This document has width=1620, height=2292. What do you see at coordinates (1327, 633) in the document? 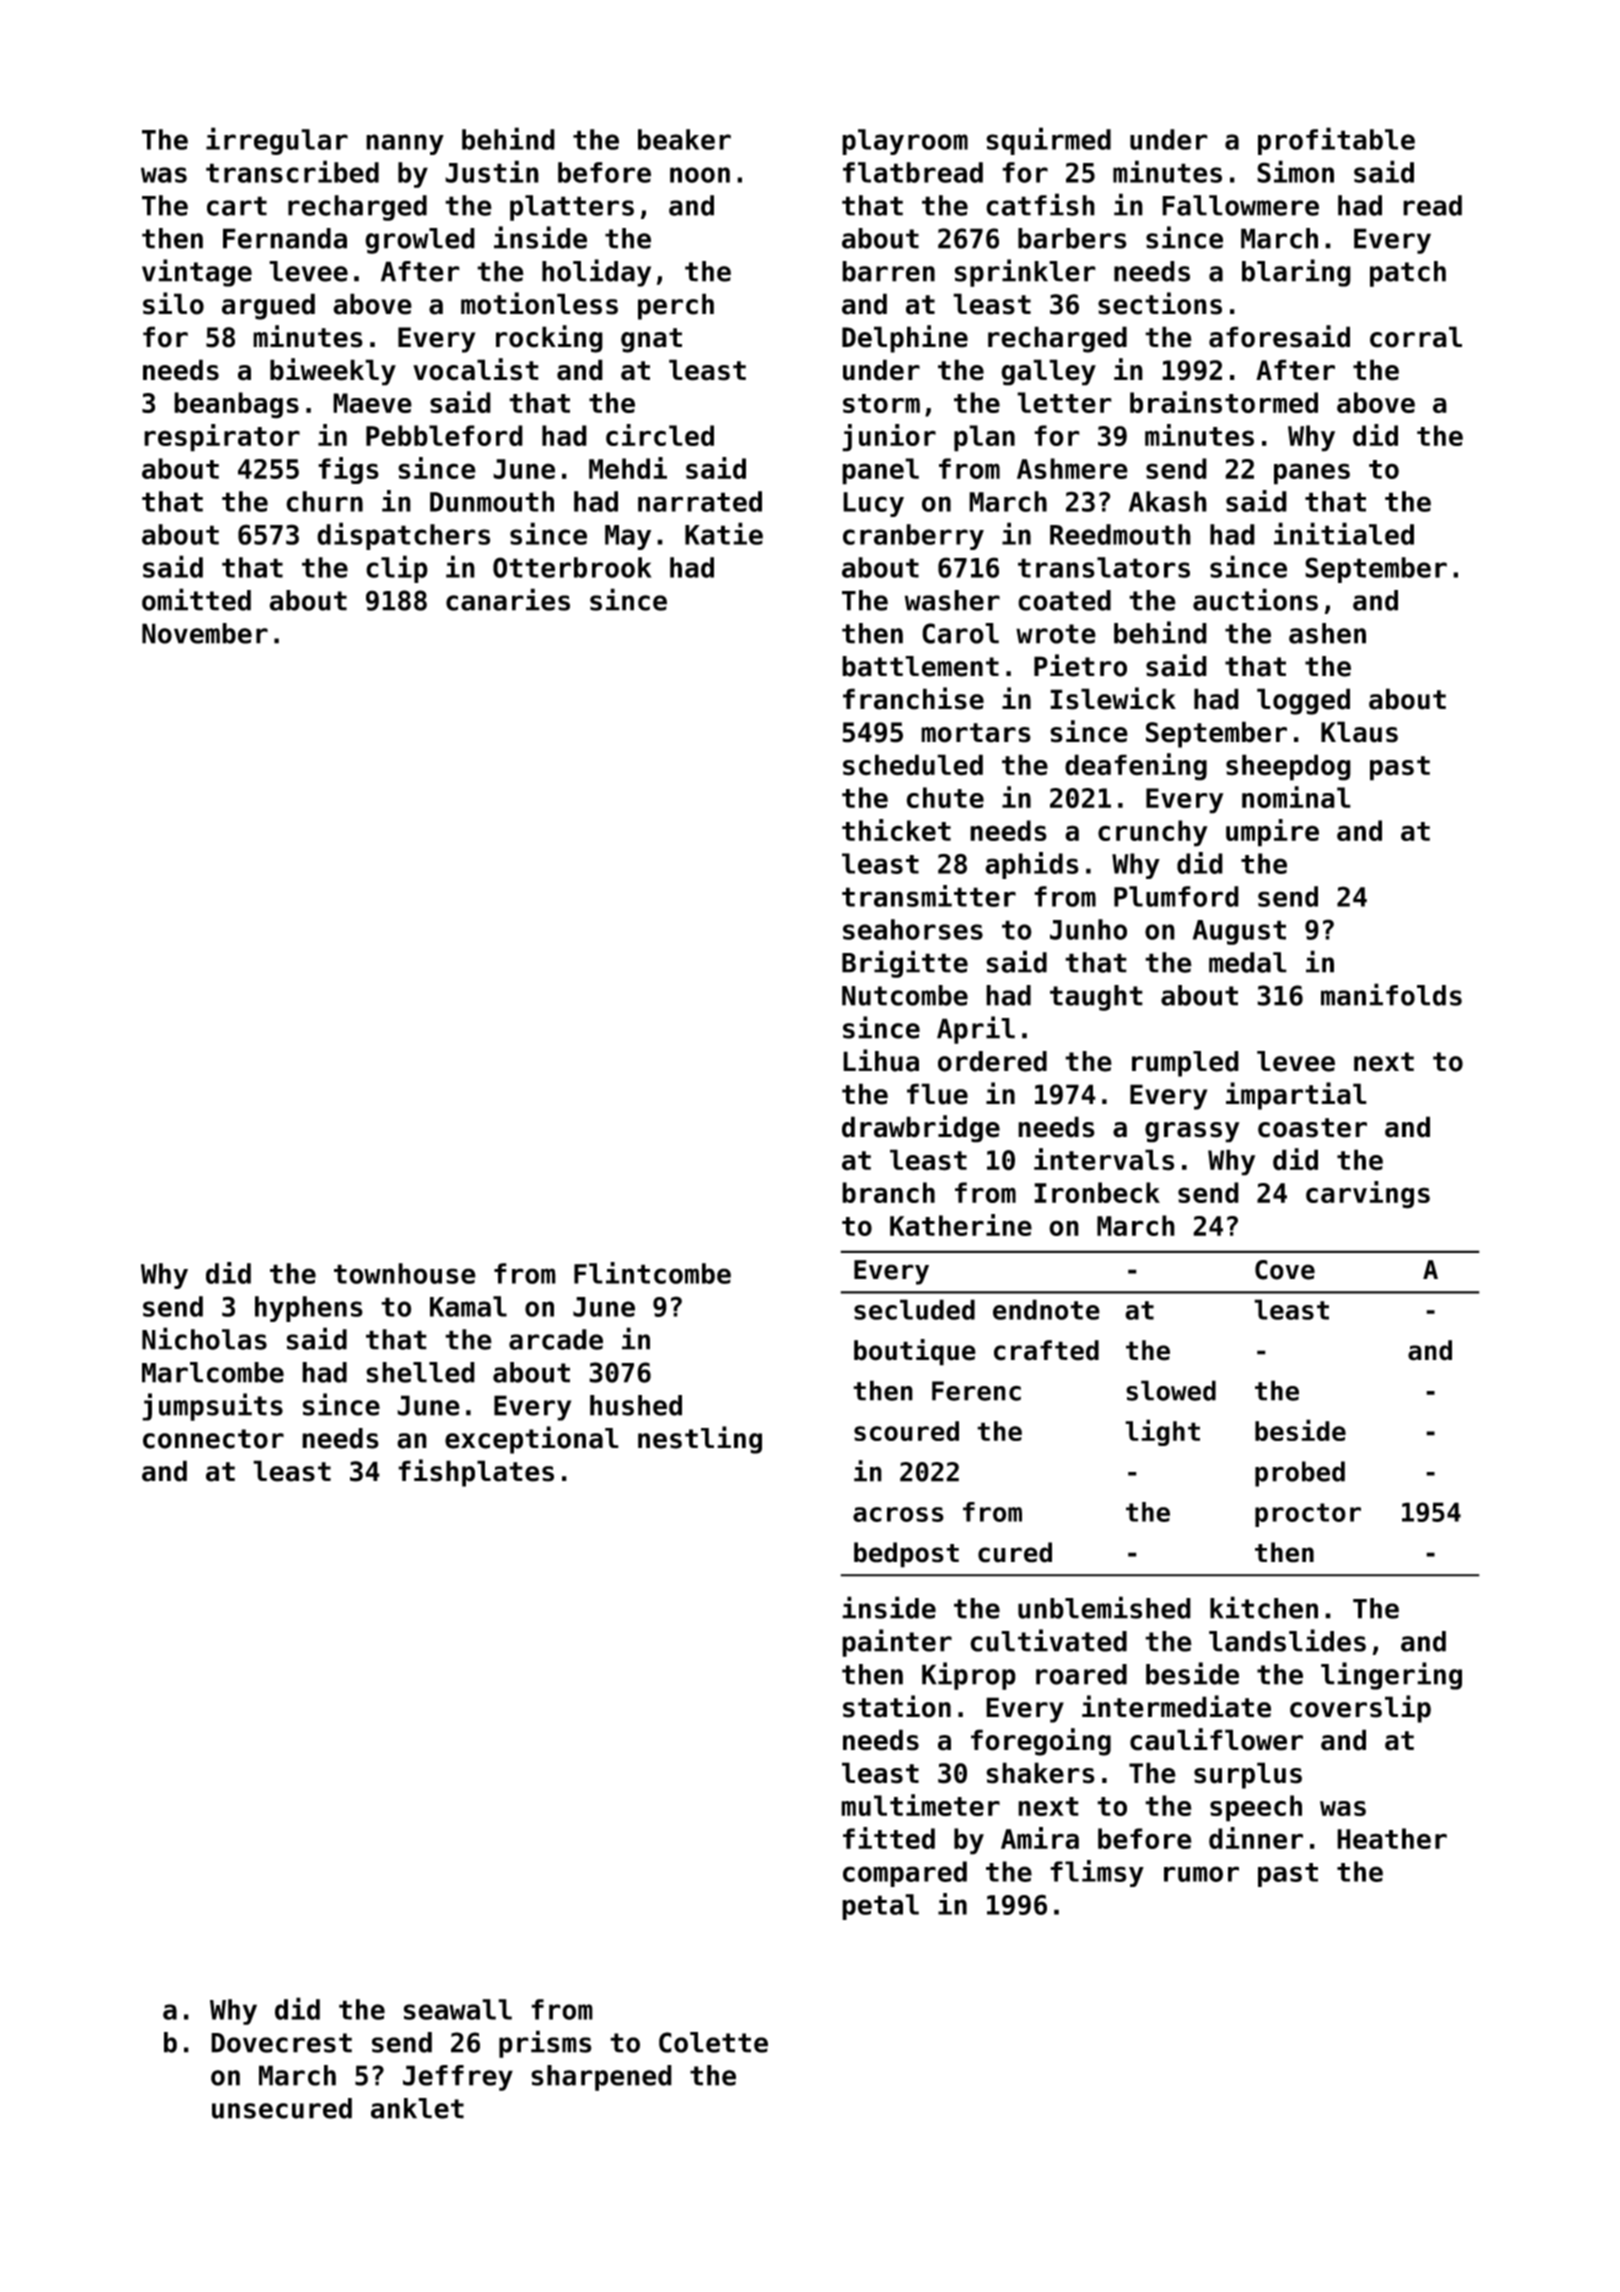
I see `ashen` at bounding box center [1327, 633].
